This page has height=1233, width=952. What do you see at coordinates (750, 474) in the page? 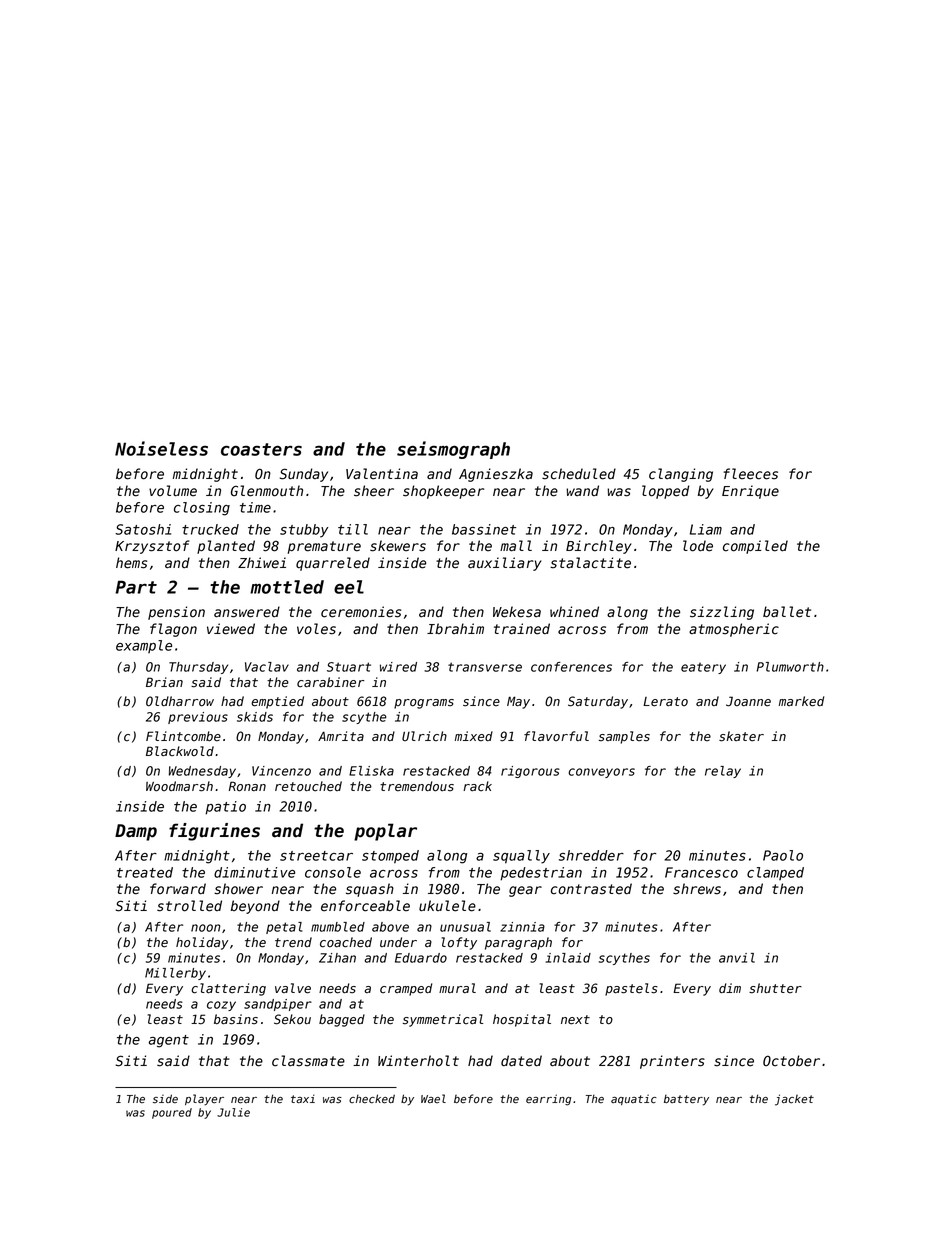
I see `fleeces` at bounding box center [750, 474].
